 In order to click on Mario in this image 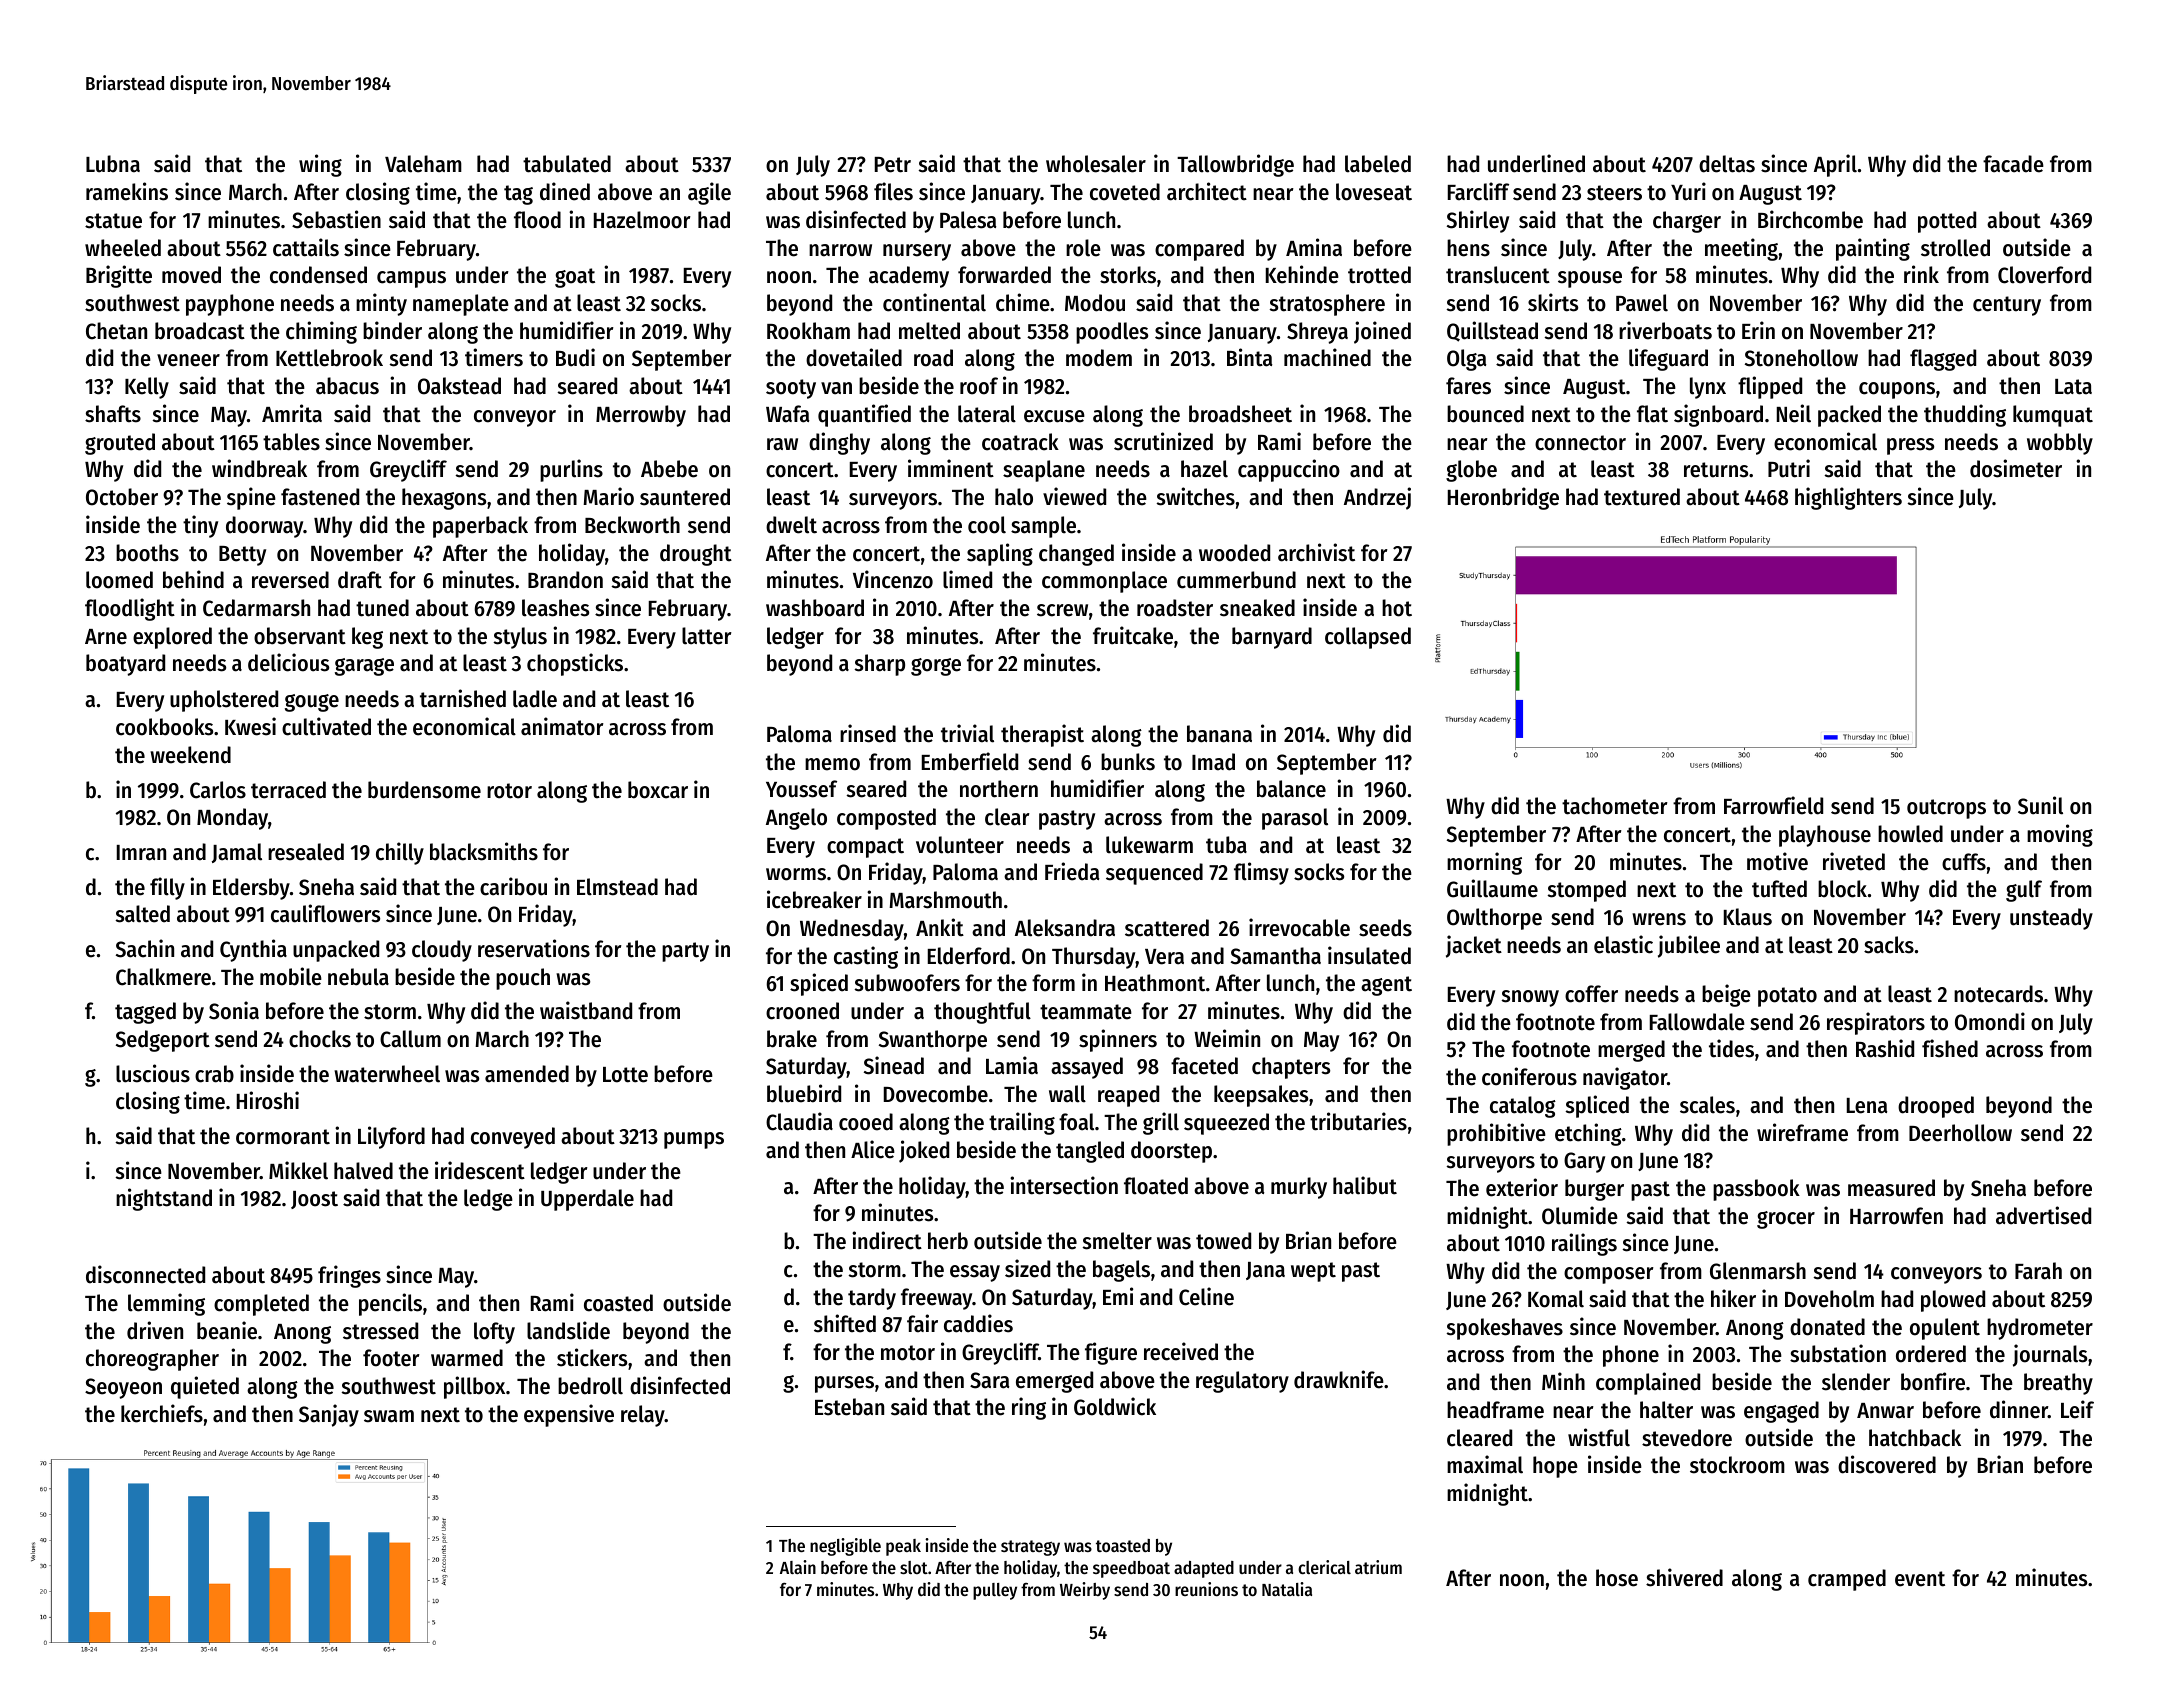, I will do `click(608, 496)`.
